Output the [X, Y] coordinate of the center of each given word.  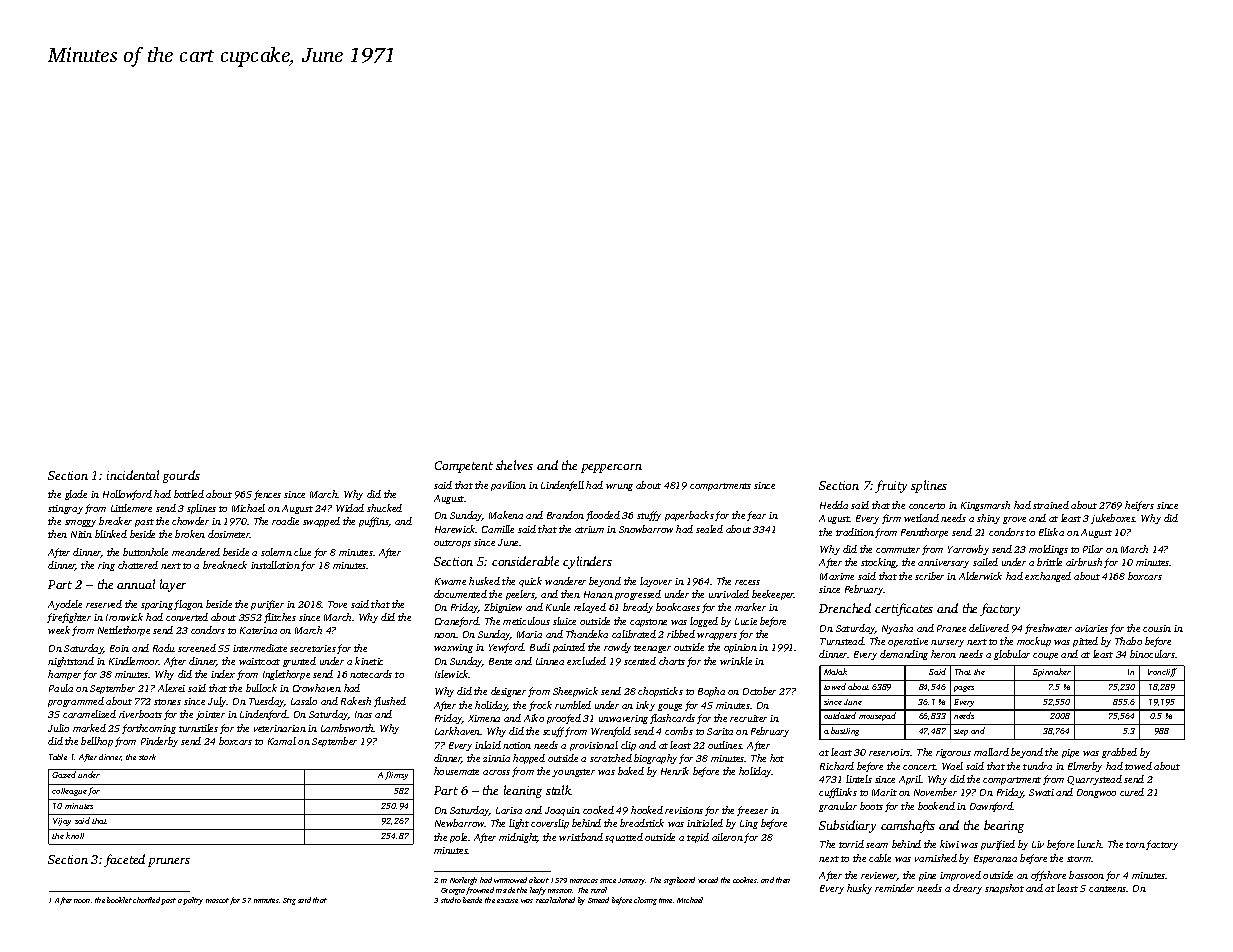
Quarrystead [1094, 780]
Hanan [598, 594]
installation [275, 565]
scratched [611, 758]
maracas [584, 881]
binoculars [1153, 654]
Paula [61, 688]
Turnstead [842, 641]
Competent [464, 467]
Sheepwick [575, 692]
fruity [891, 486]
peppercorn [611, 468]
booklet [119, 900]
